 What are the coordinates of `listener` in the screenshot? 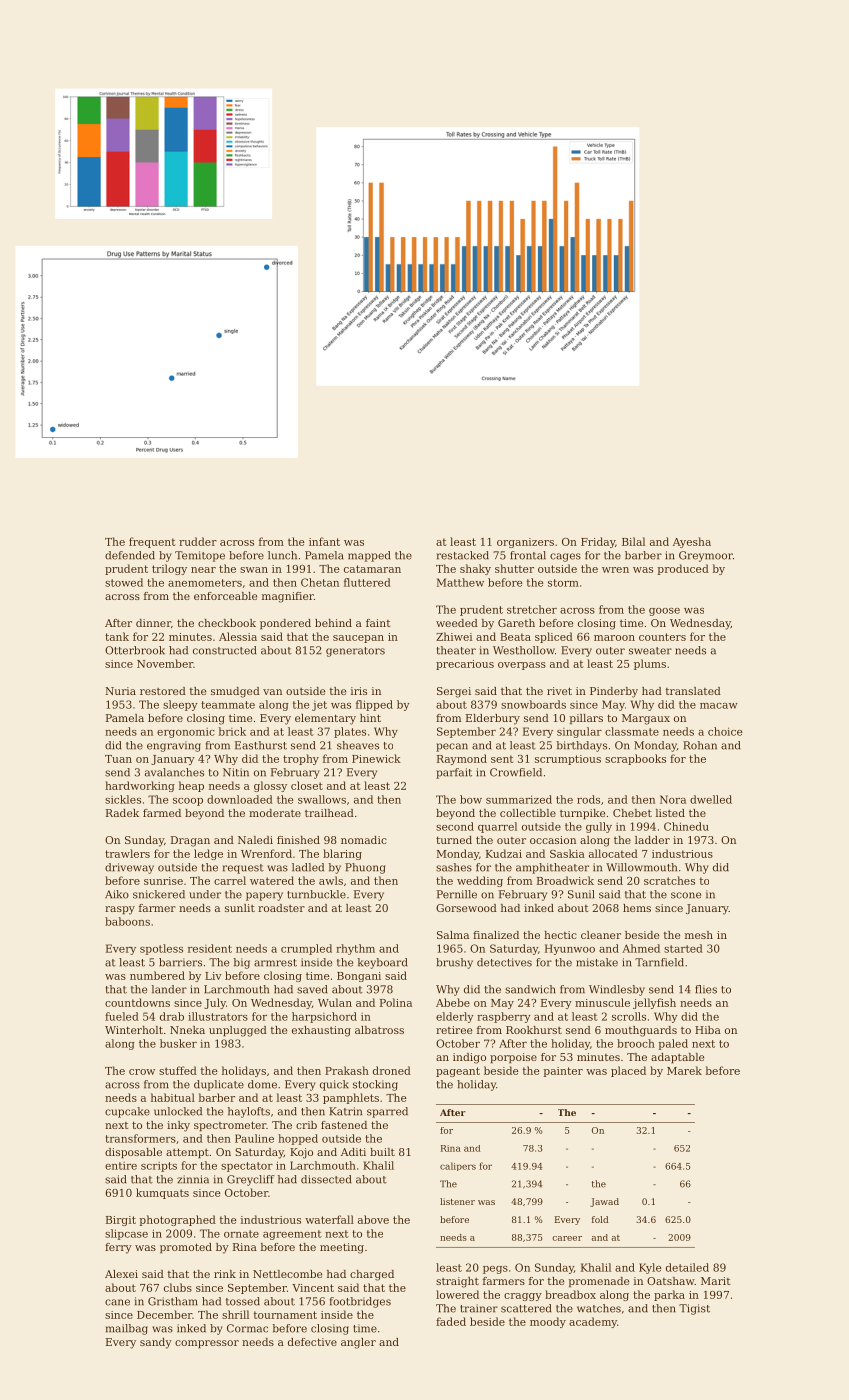 It's located at (457, 1201).
